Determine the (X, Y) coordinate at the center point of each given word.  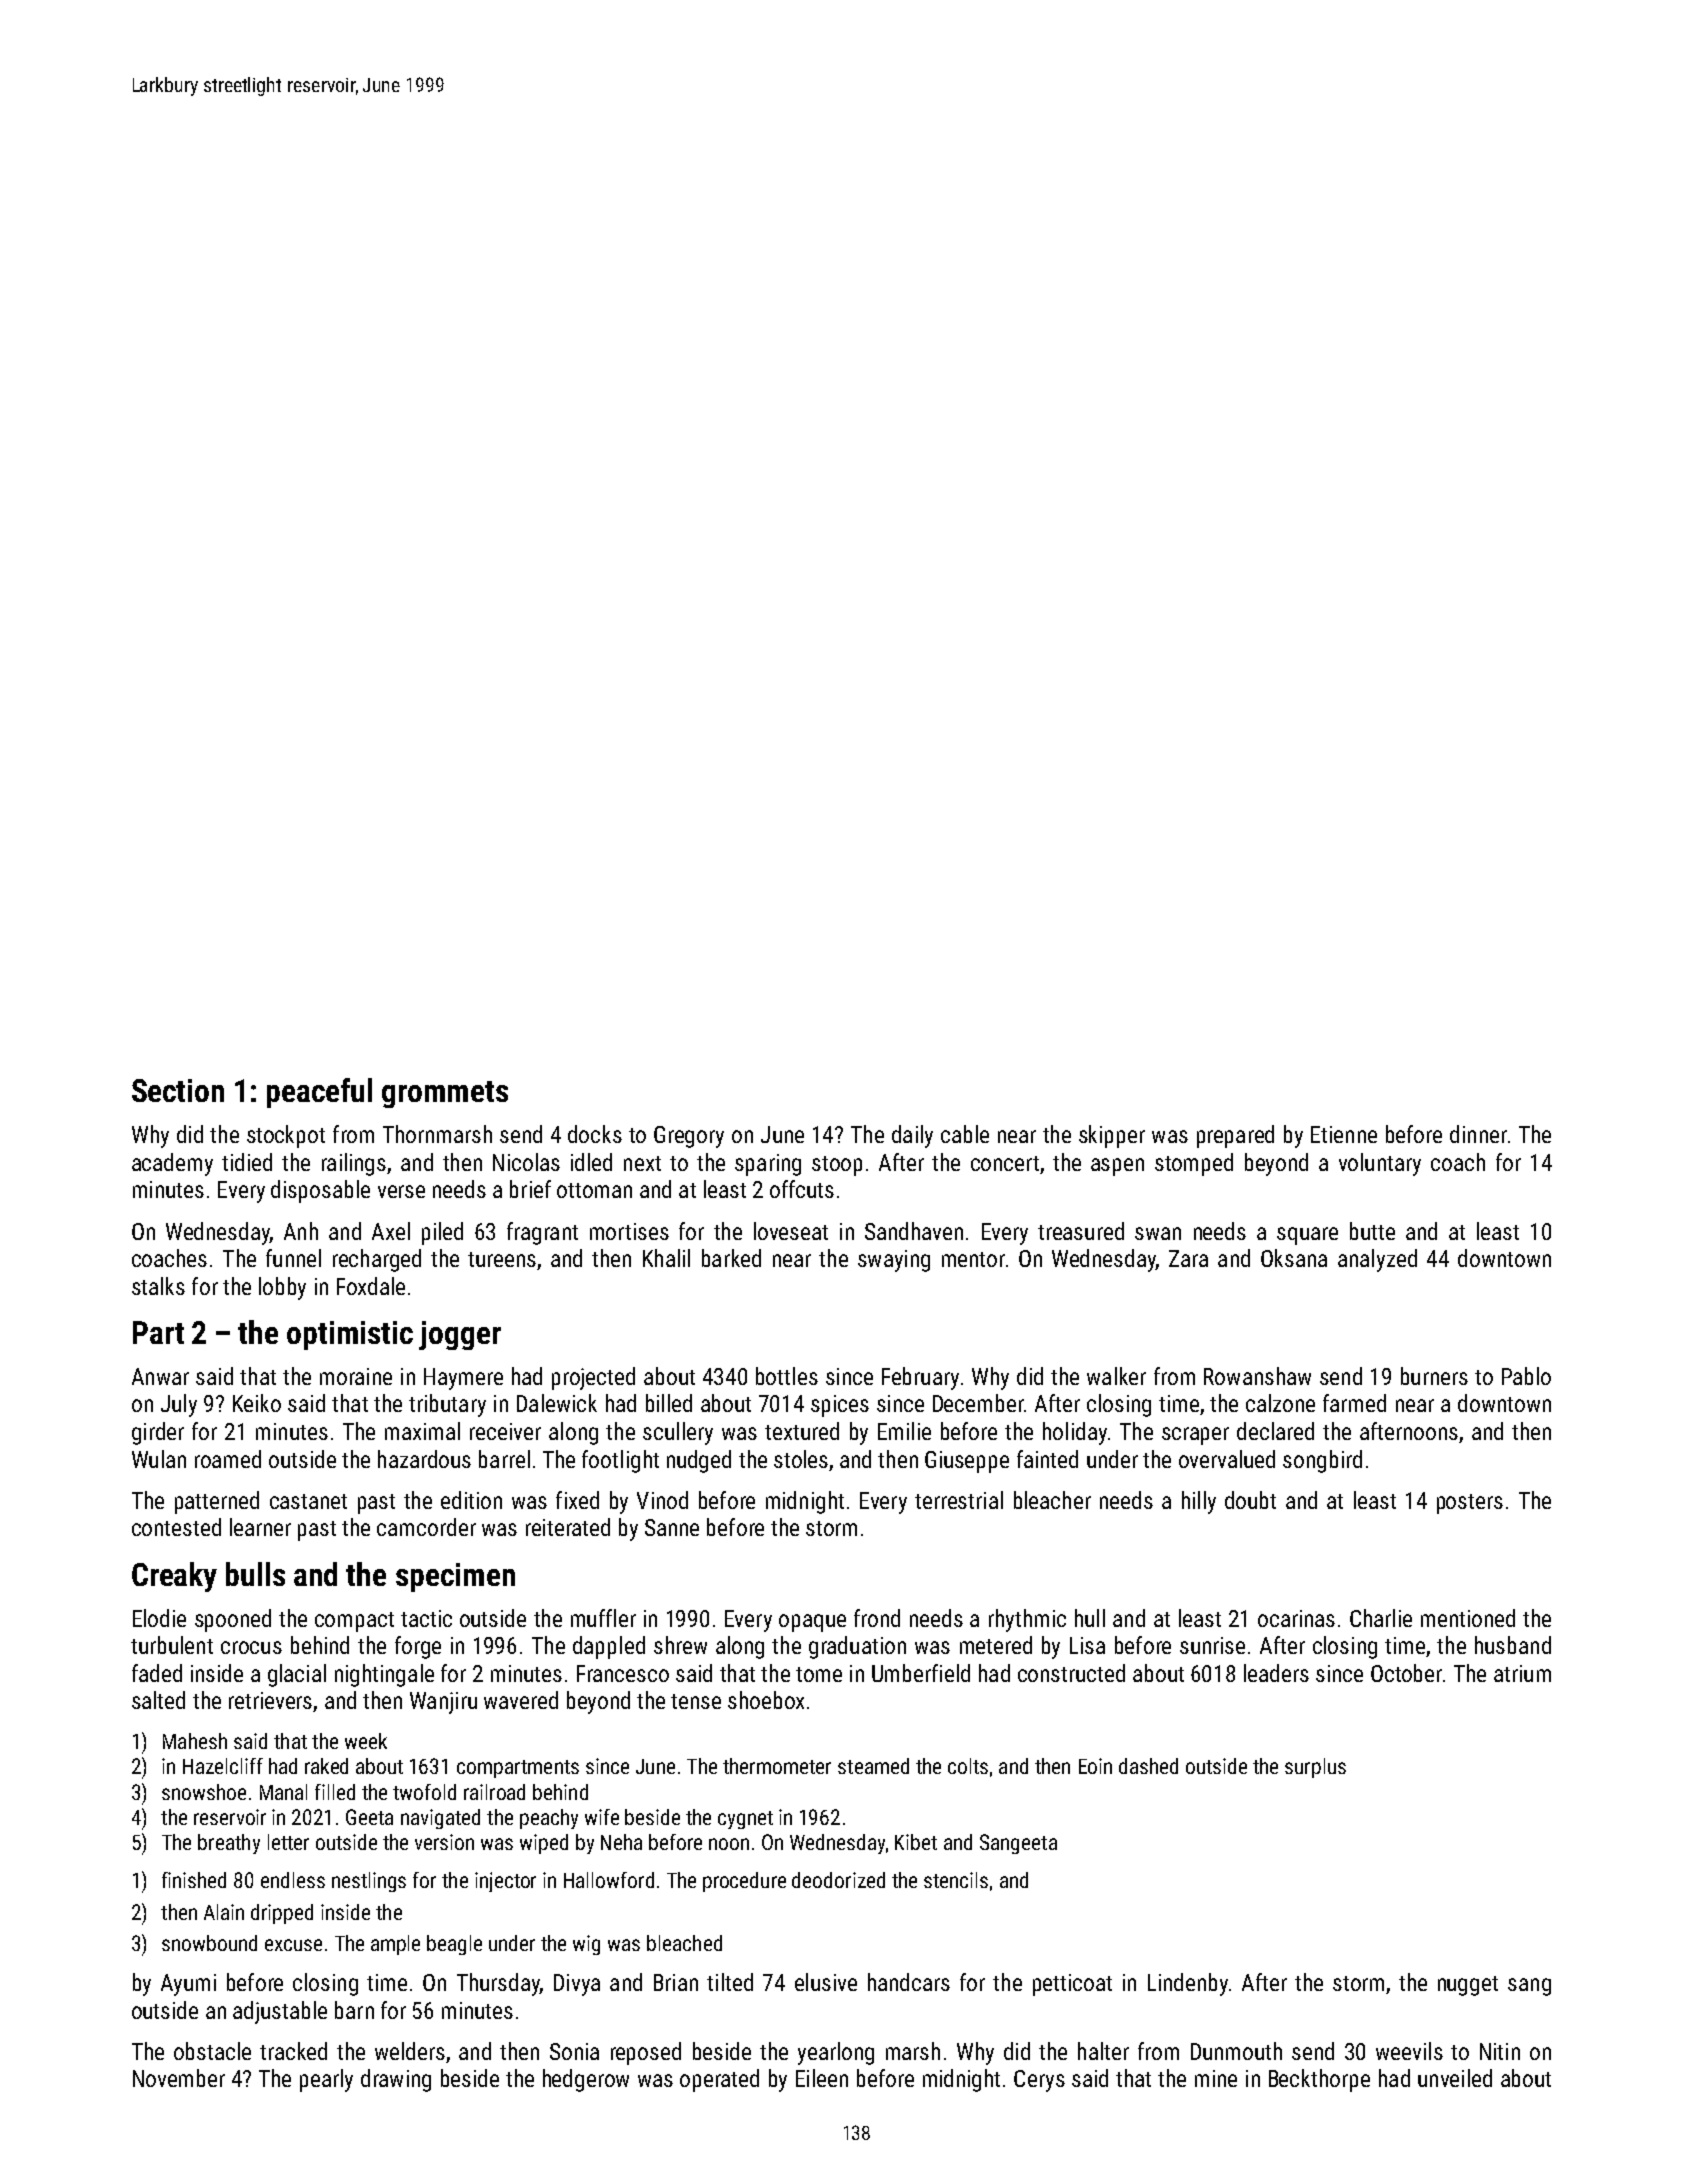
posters (1470, 1504)
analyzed (1377, 1260)
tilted (730, 1982)
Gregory (689, 1137)
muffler (603, 1618)
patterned (217, 1502)
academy (172, 1164)
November (179, 2078)
